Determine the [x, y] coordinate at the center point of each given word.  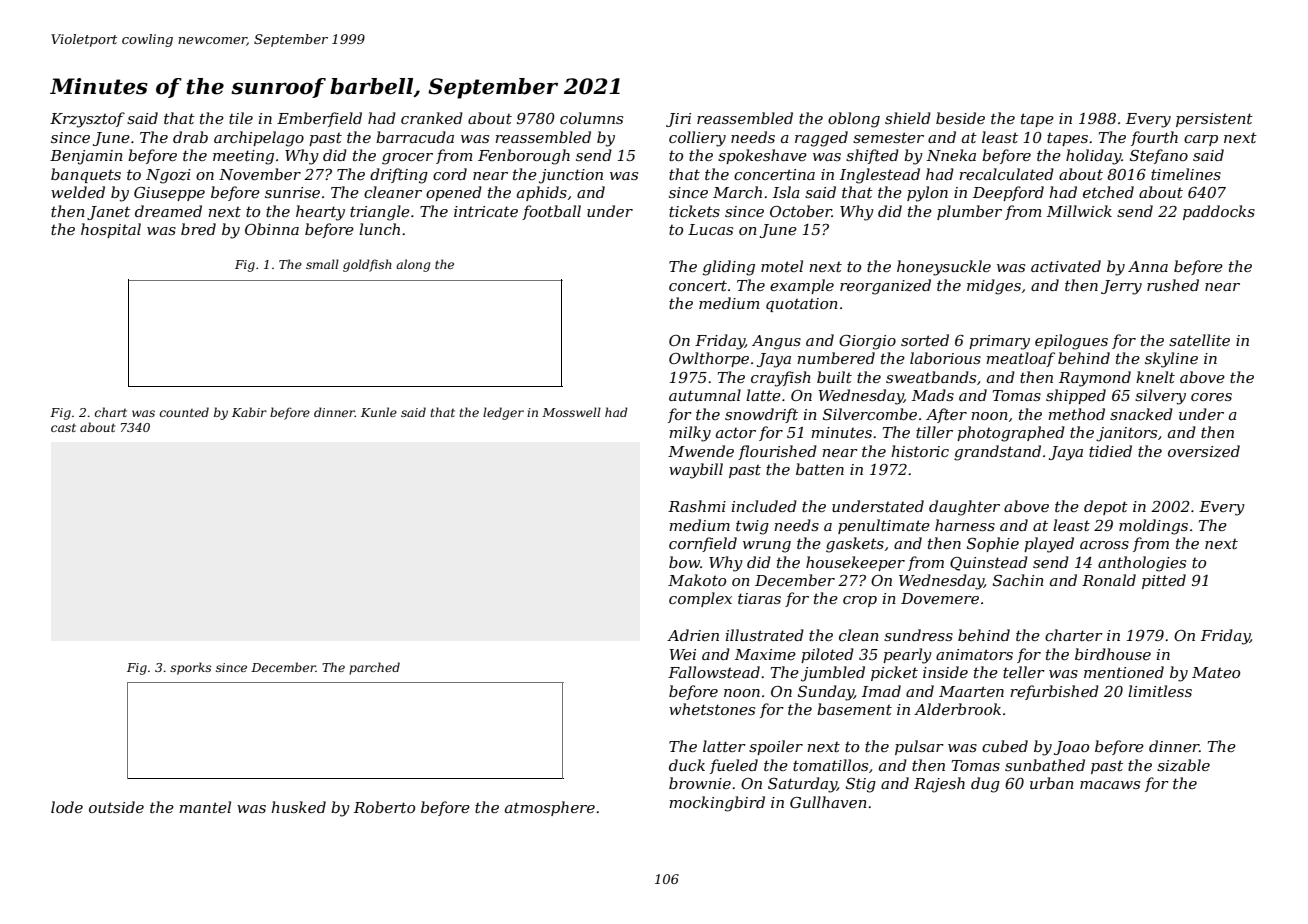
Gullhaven [828, 802]
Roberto [384, 807]
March [737, 192]
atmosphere [550, 808]
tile [241, 118]
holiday [1094, 157]
